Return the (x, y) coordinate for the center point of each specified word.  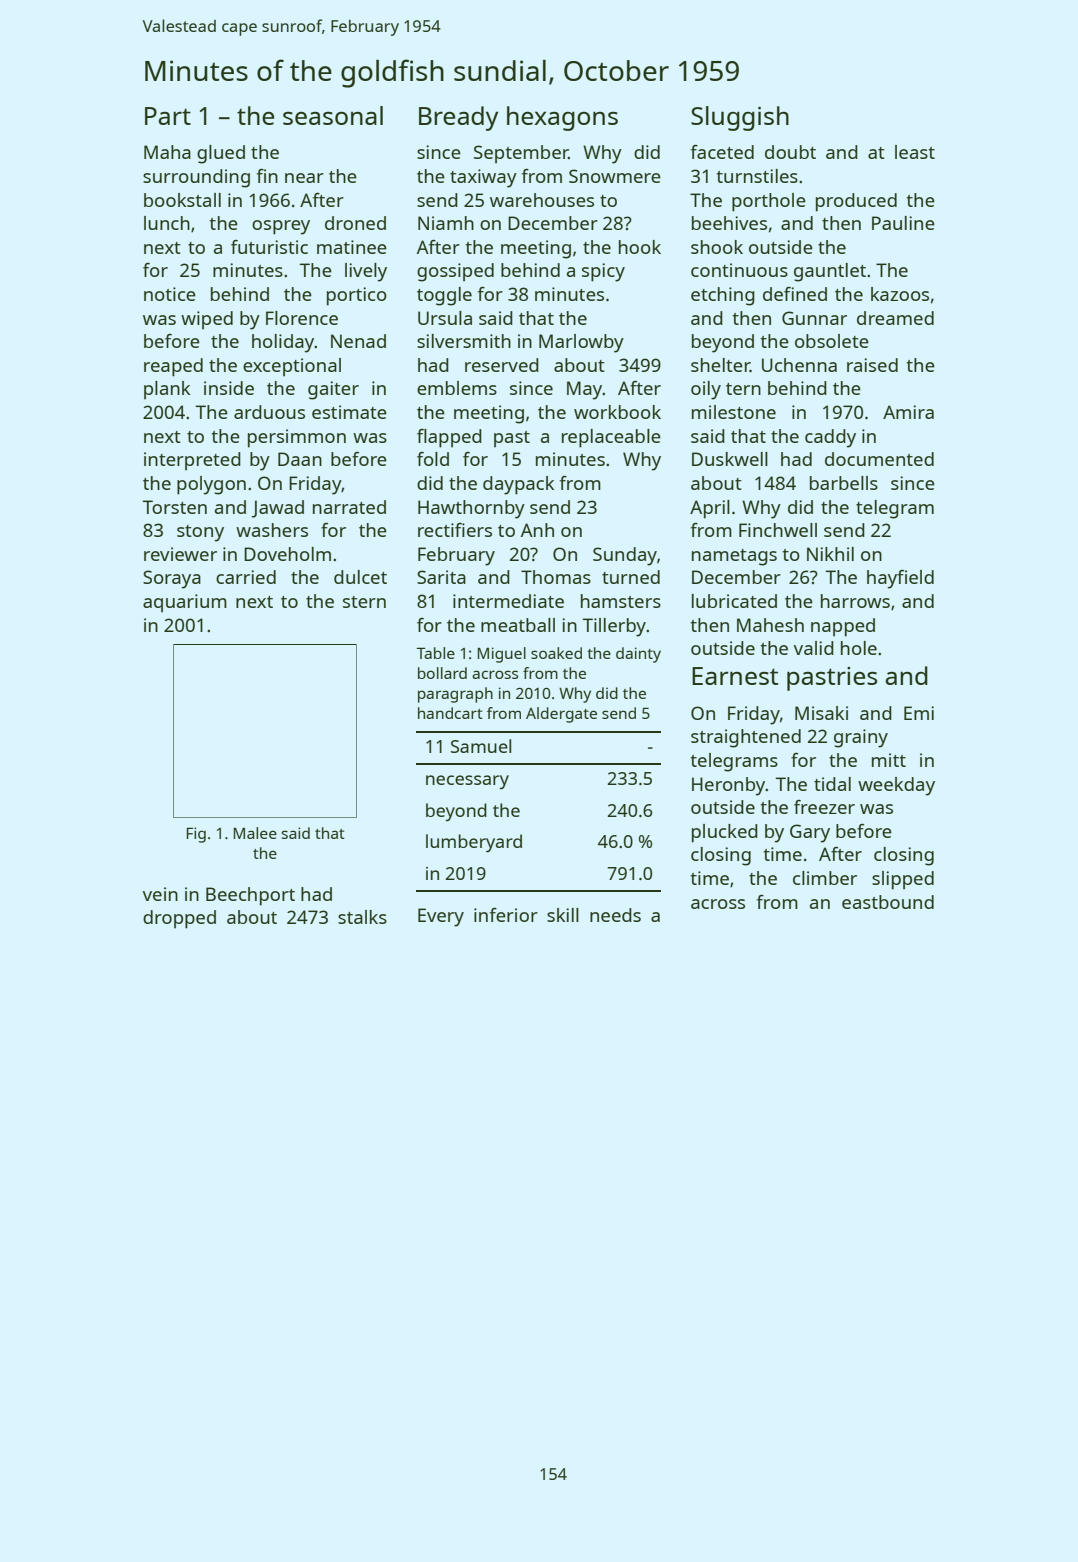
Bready (458, 118)
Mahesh (770, 625)
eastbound (888, 902)
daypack (518, 485)
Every (441, 917)
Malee (255, 833)
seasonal (333, 115)
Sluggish (740, 118)
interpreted (192, 461)
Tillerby (614, 627)
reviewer (180, 554)
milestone (734, 412)
